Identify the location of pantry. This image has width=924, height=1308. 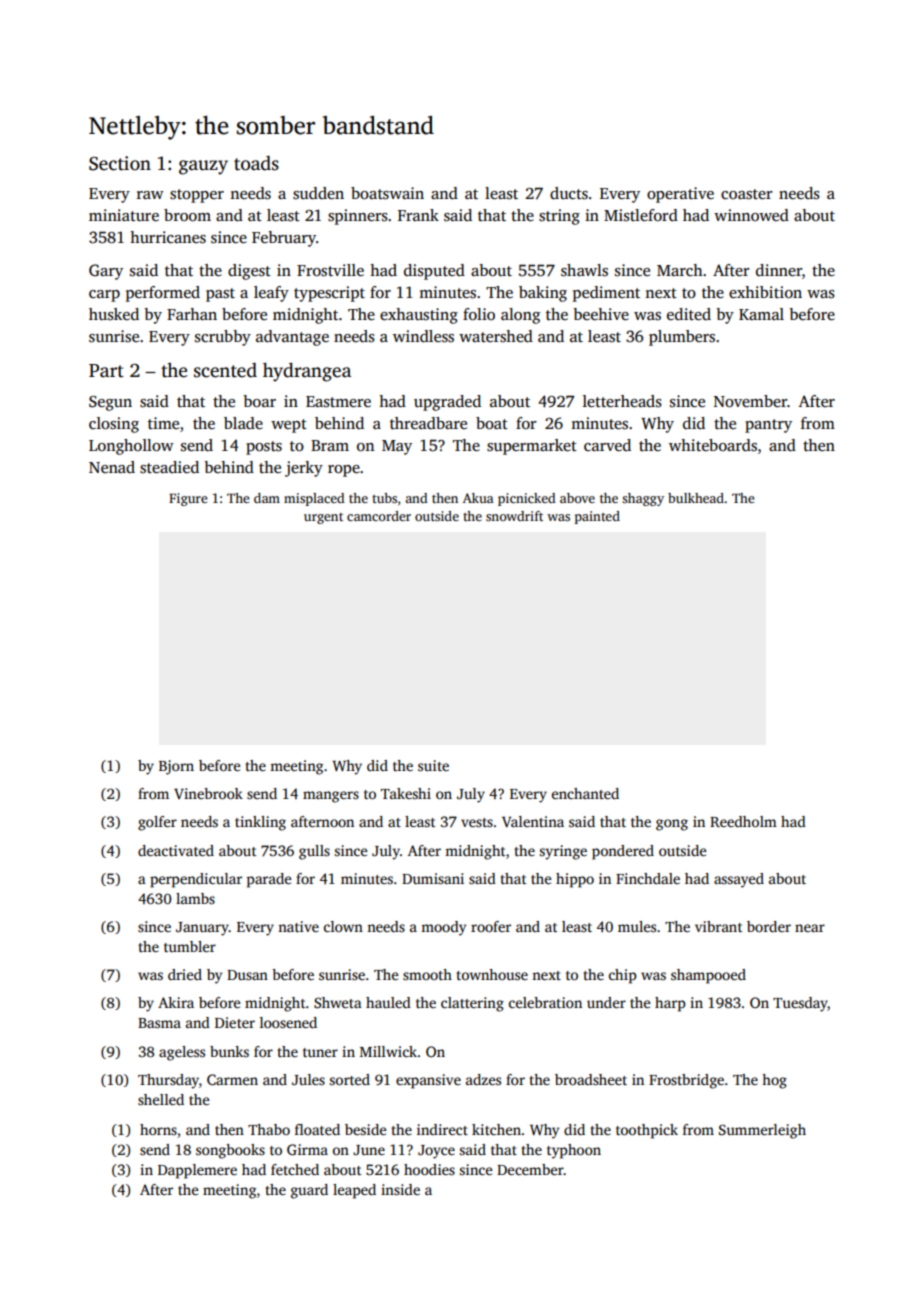
(768, 426).
